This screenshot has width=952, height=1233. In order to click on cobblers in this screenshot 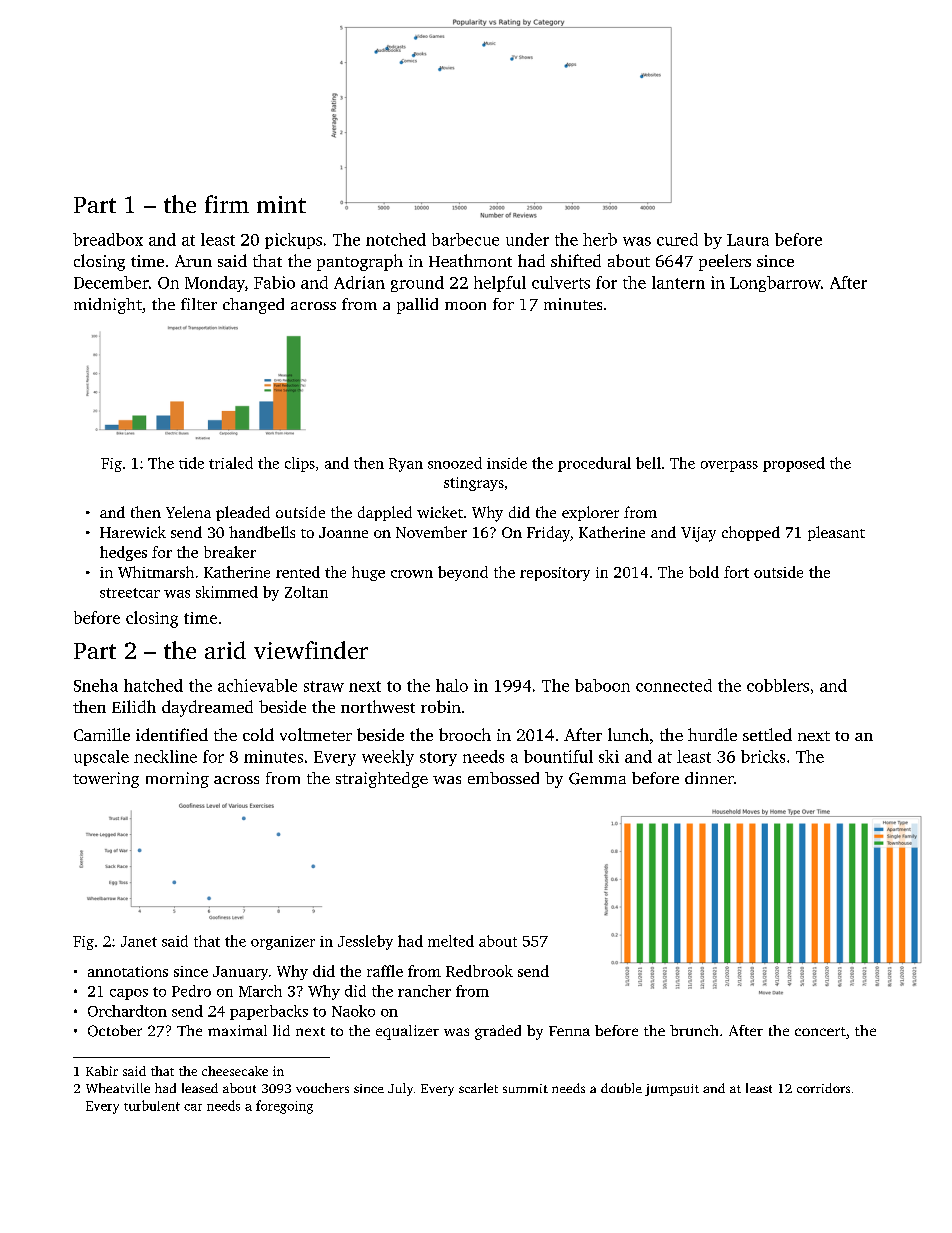, I will do `click(778, 685)`.
